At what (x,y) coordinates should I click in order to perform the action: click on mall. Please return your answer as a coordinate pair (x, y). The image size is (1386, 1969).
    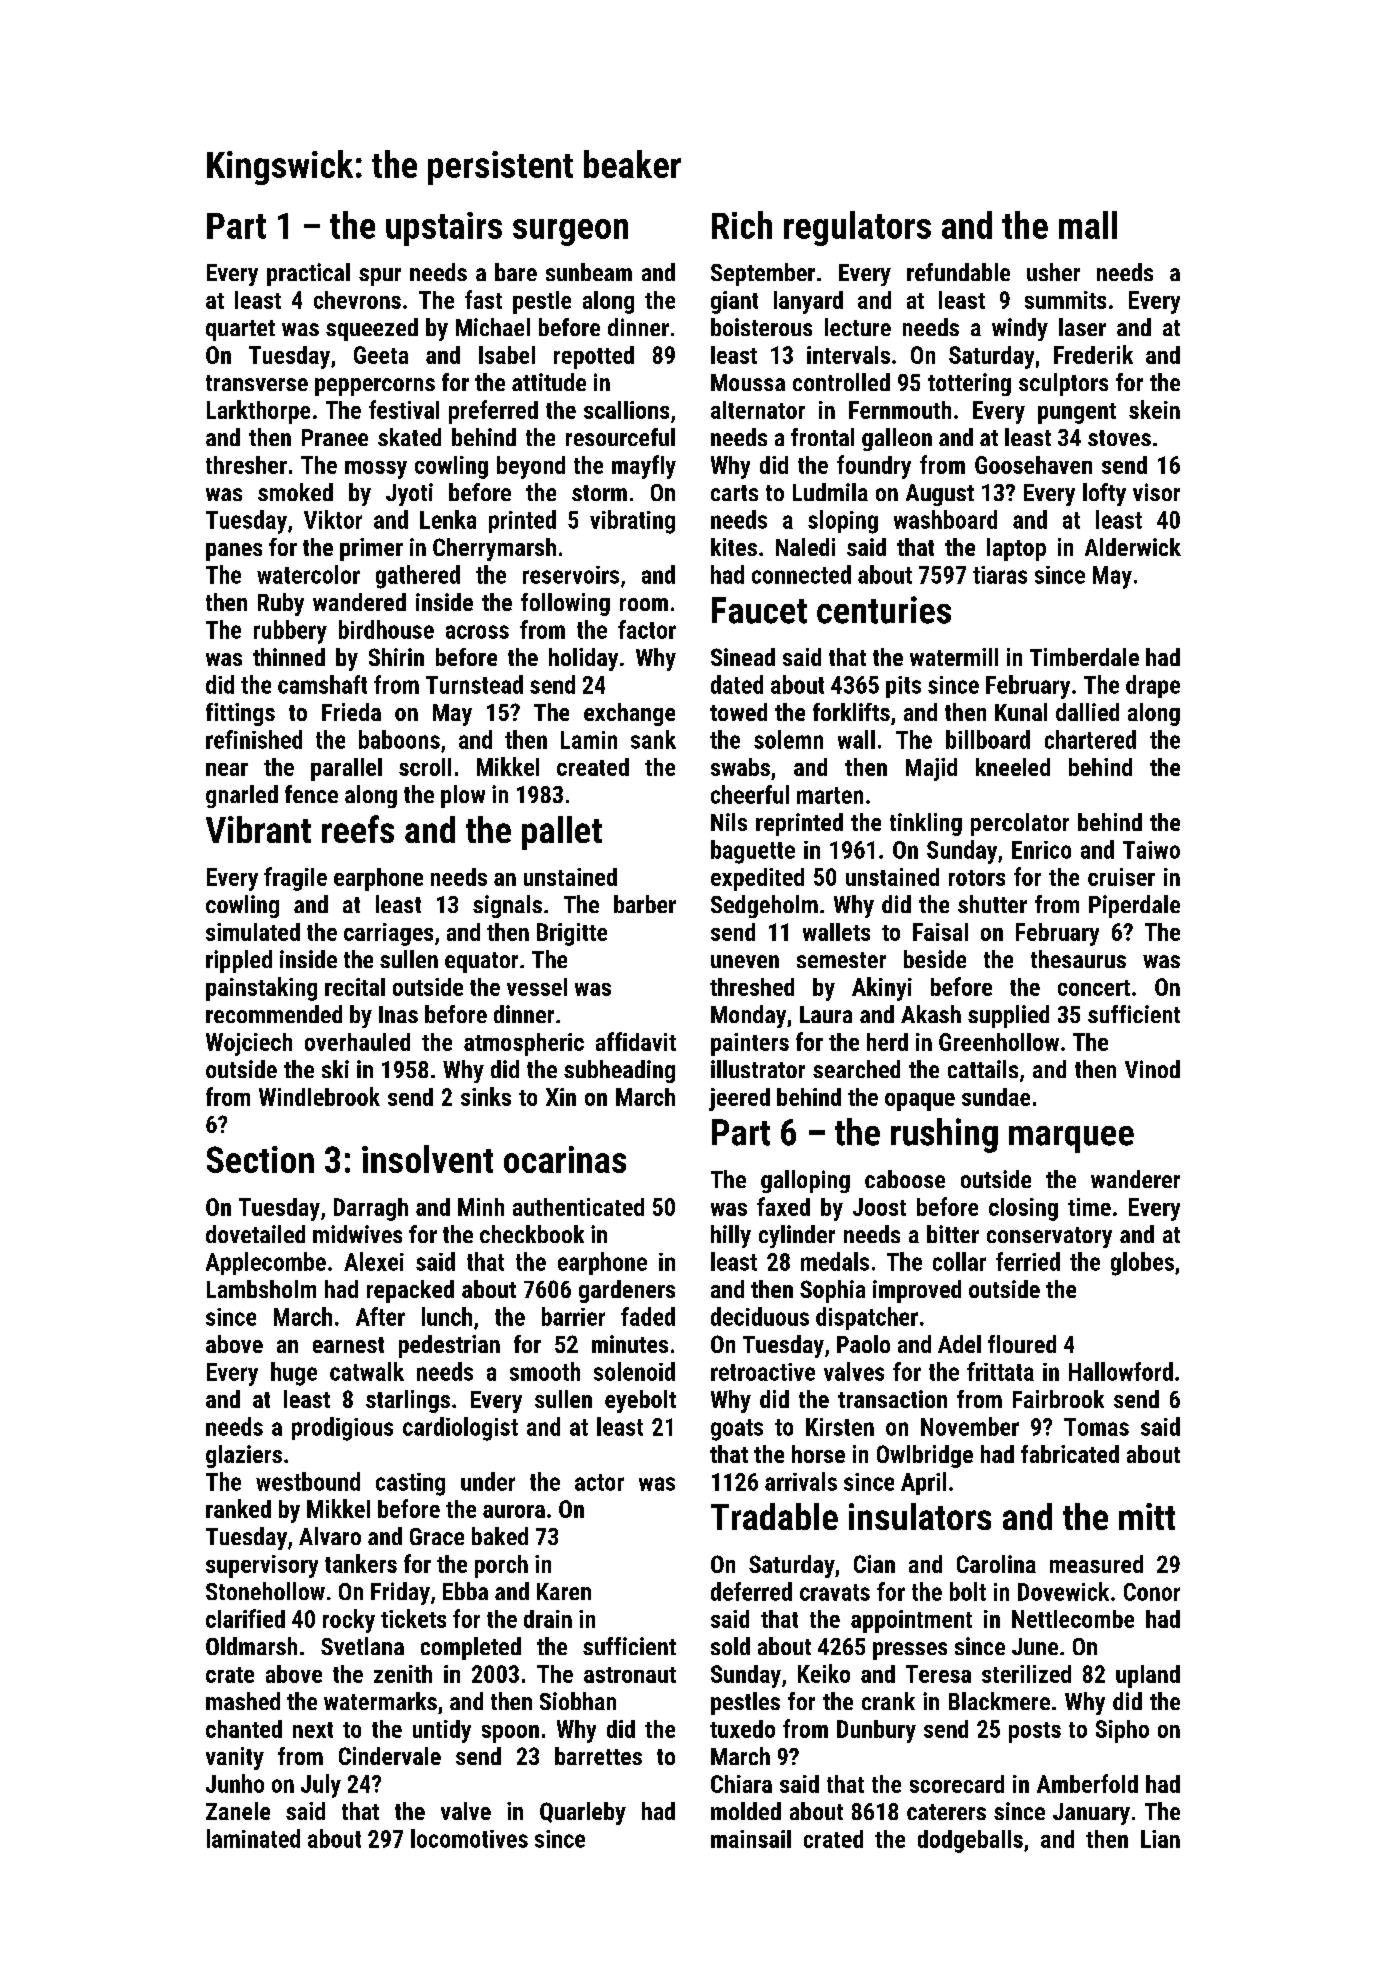
    Looking at the image, I should click on (1088, 225).
